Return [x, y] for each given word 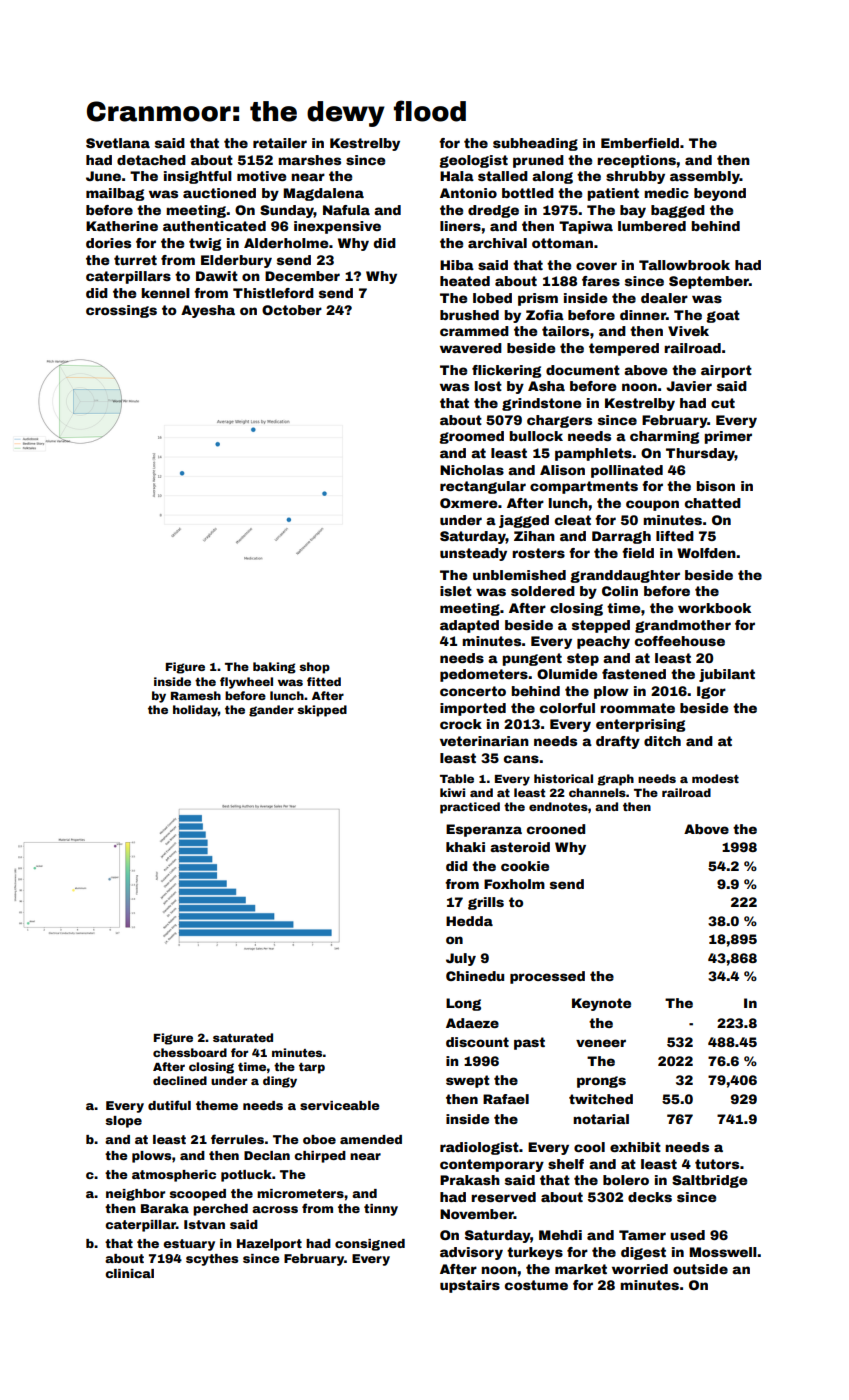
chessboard [190, 1052]
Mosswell [723, 1252]
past [529, 1043]
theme [217, 1105]
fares [601, 281]
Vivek [688, 331]
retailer [280, 143]
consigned [370, 1245]
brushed [469, 315]
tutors [717, 1164]
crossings [121, 311]
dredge [493, 211]
